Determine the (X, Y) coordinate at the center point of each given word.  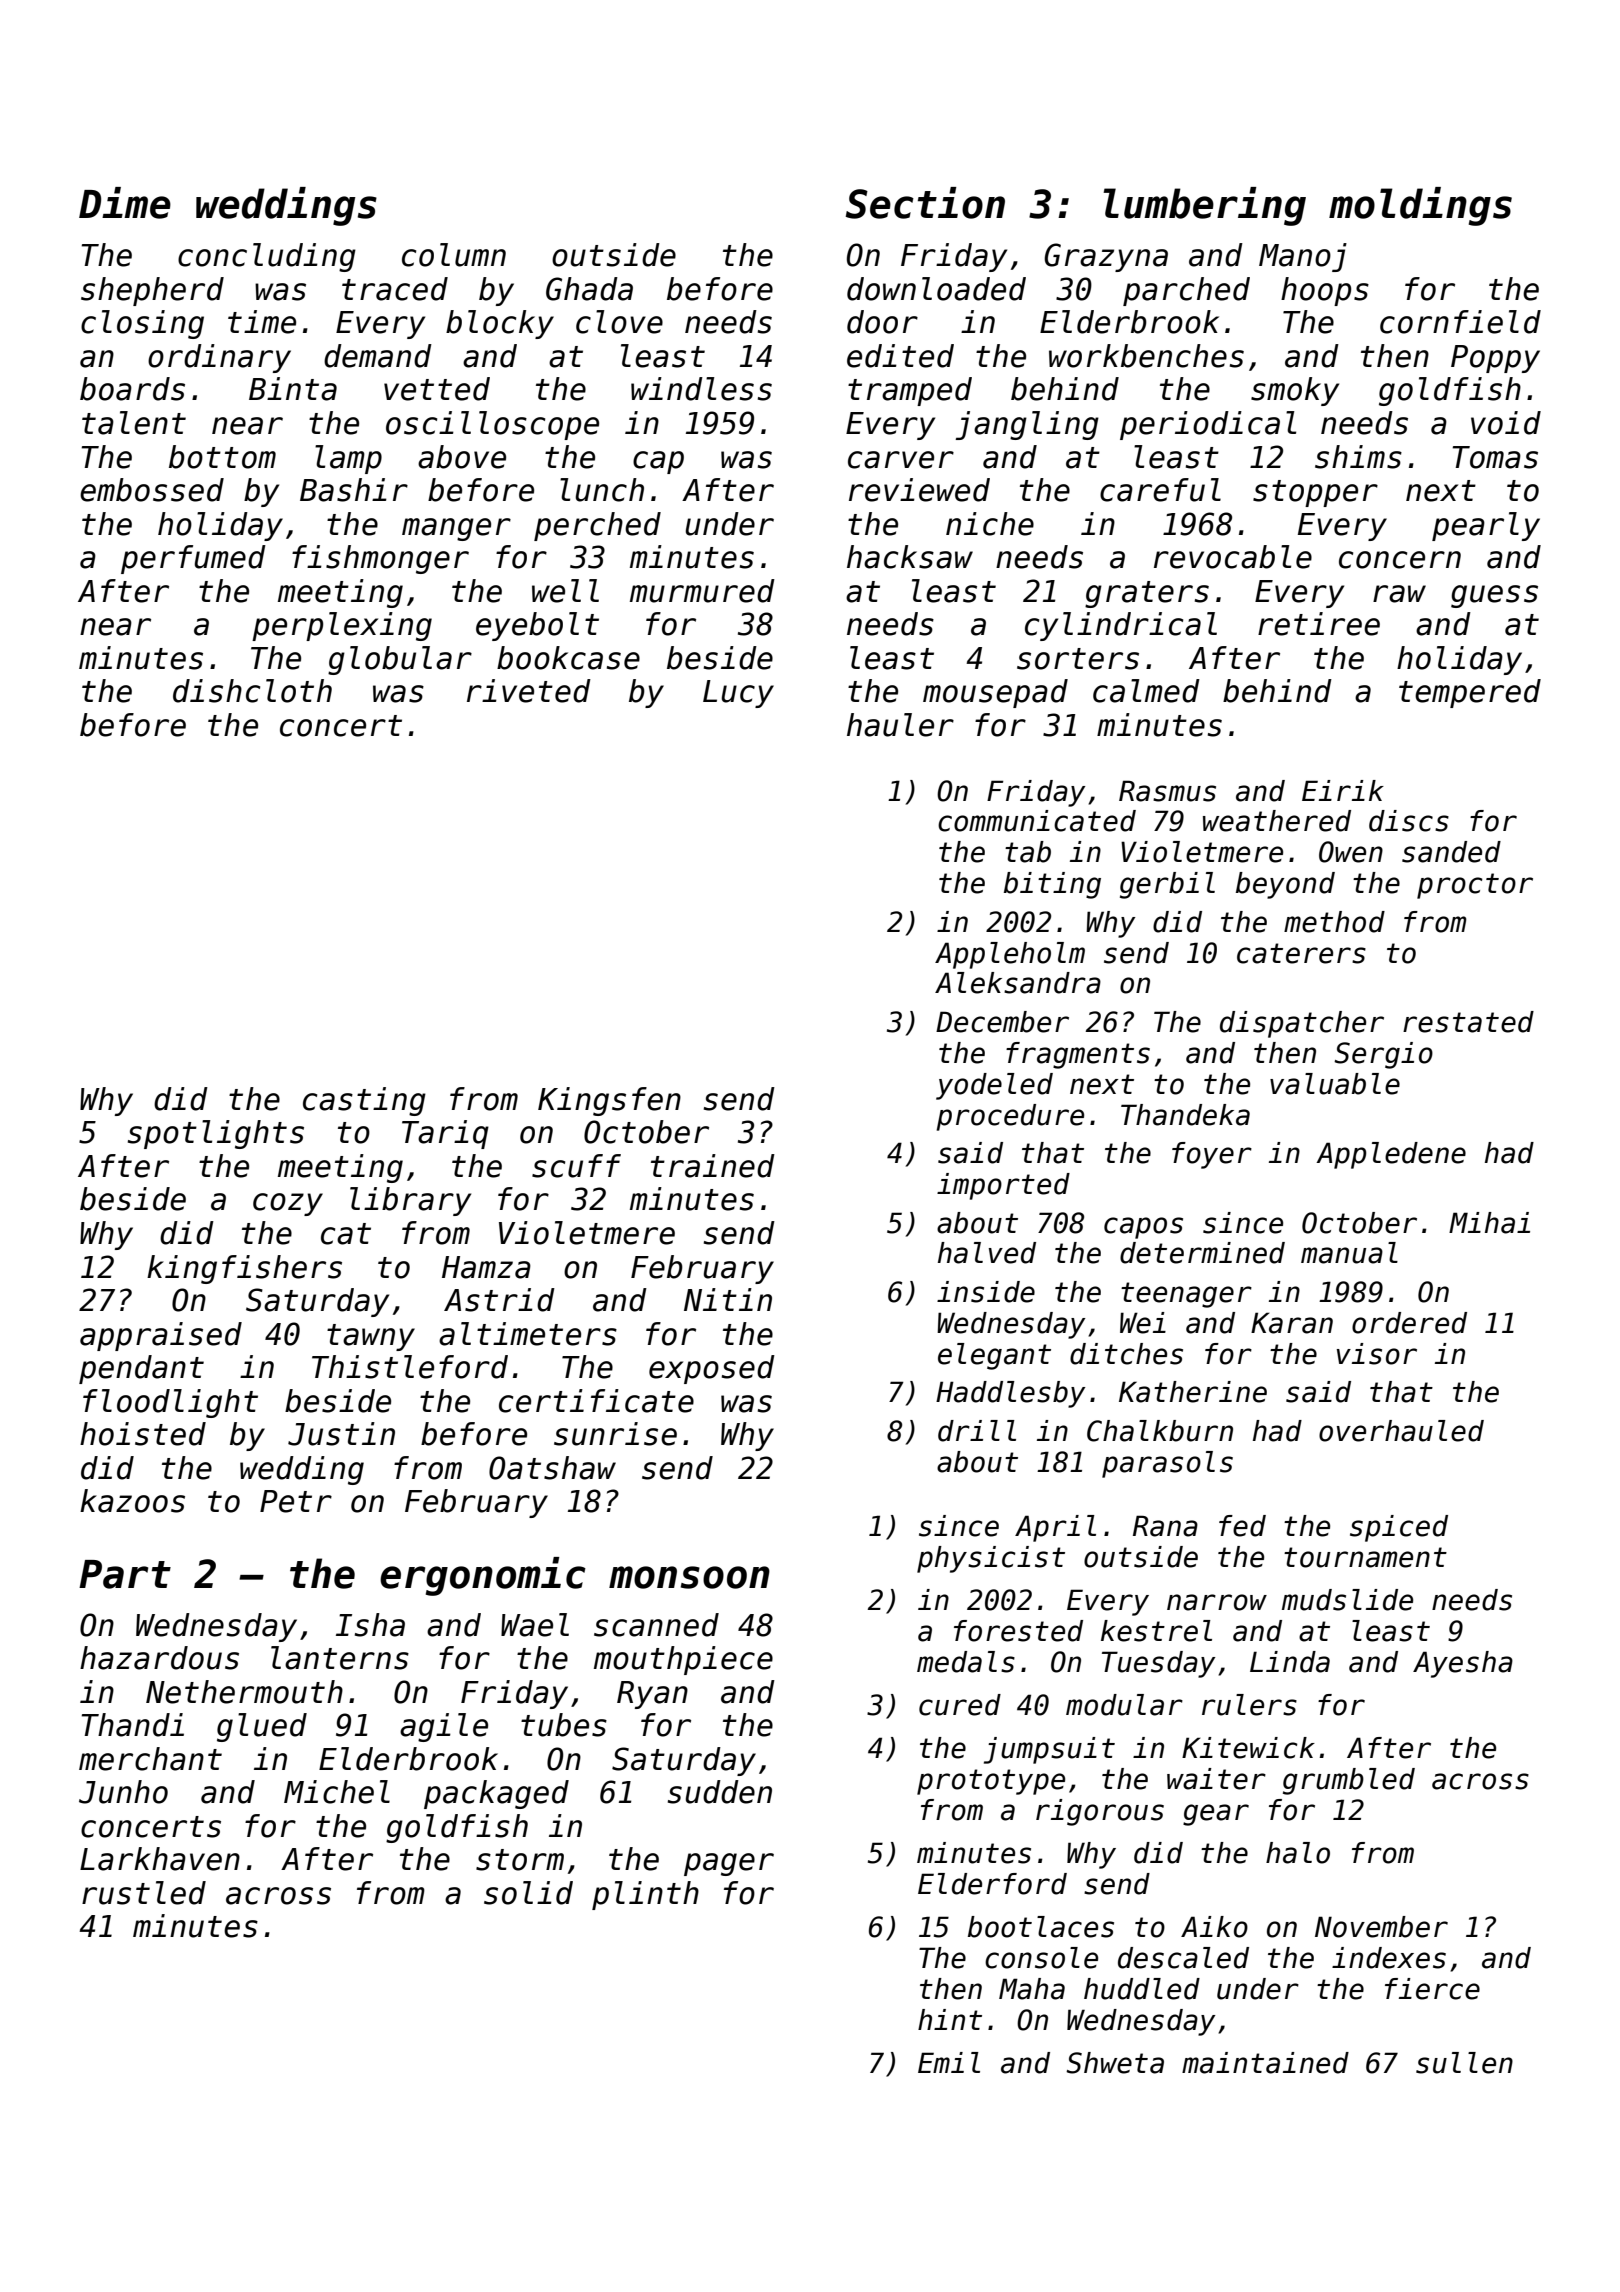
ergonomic (483, 1576)
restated (1468, 1022)
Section (925, 203)
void (1506, 423)
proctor (1475, 886)
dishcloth (252, 691)
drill (977, 1431)
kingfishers (244, 1269)
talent (134, 423)
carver (901, 460)
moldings (1420, 206)
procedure (1010, 1117)
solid (528, 1893)
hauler (900, 725)
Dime (125, 203)
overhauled (1401, 1431)
